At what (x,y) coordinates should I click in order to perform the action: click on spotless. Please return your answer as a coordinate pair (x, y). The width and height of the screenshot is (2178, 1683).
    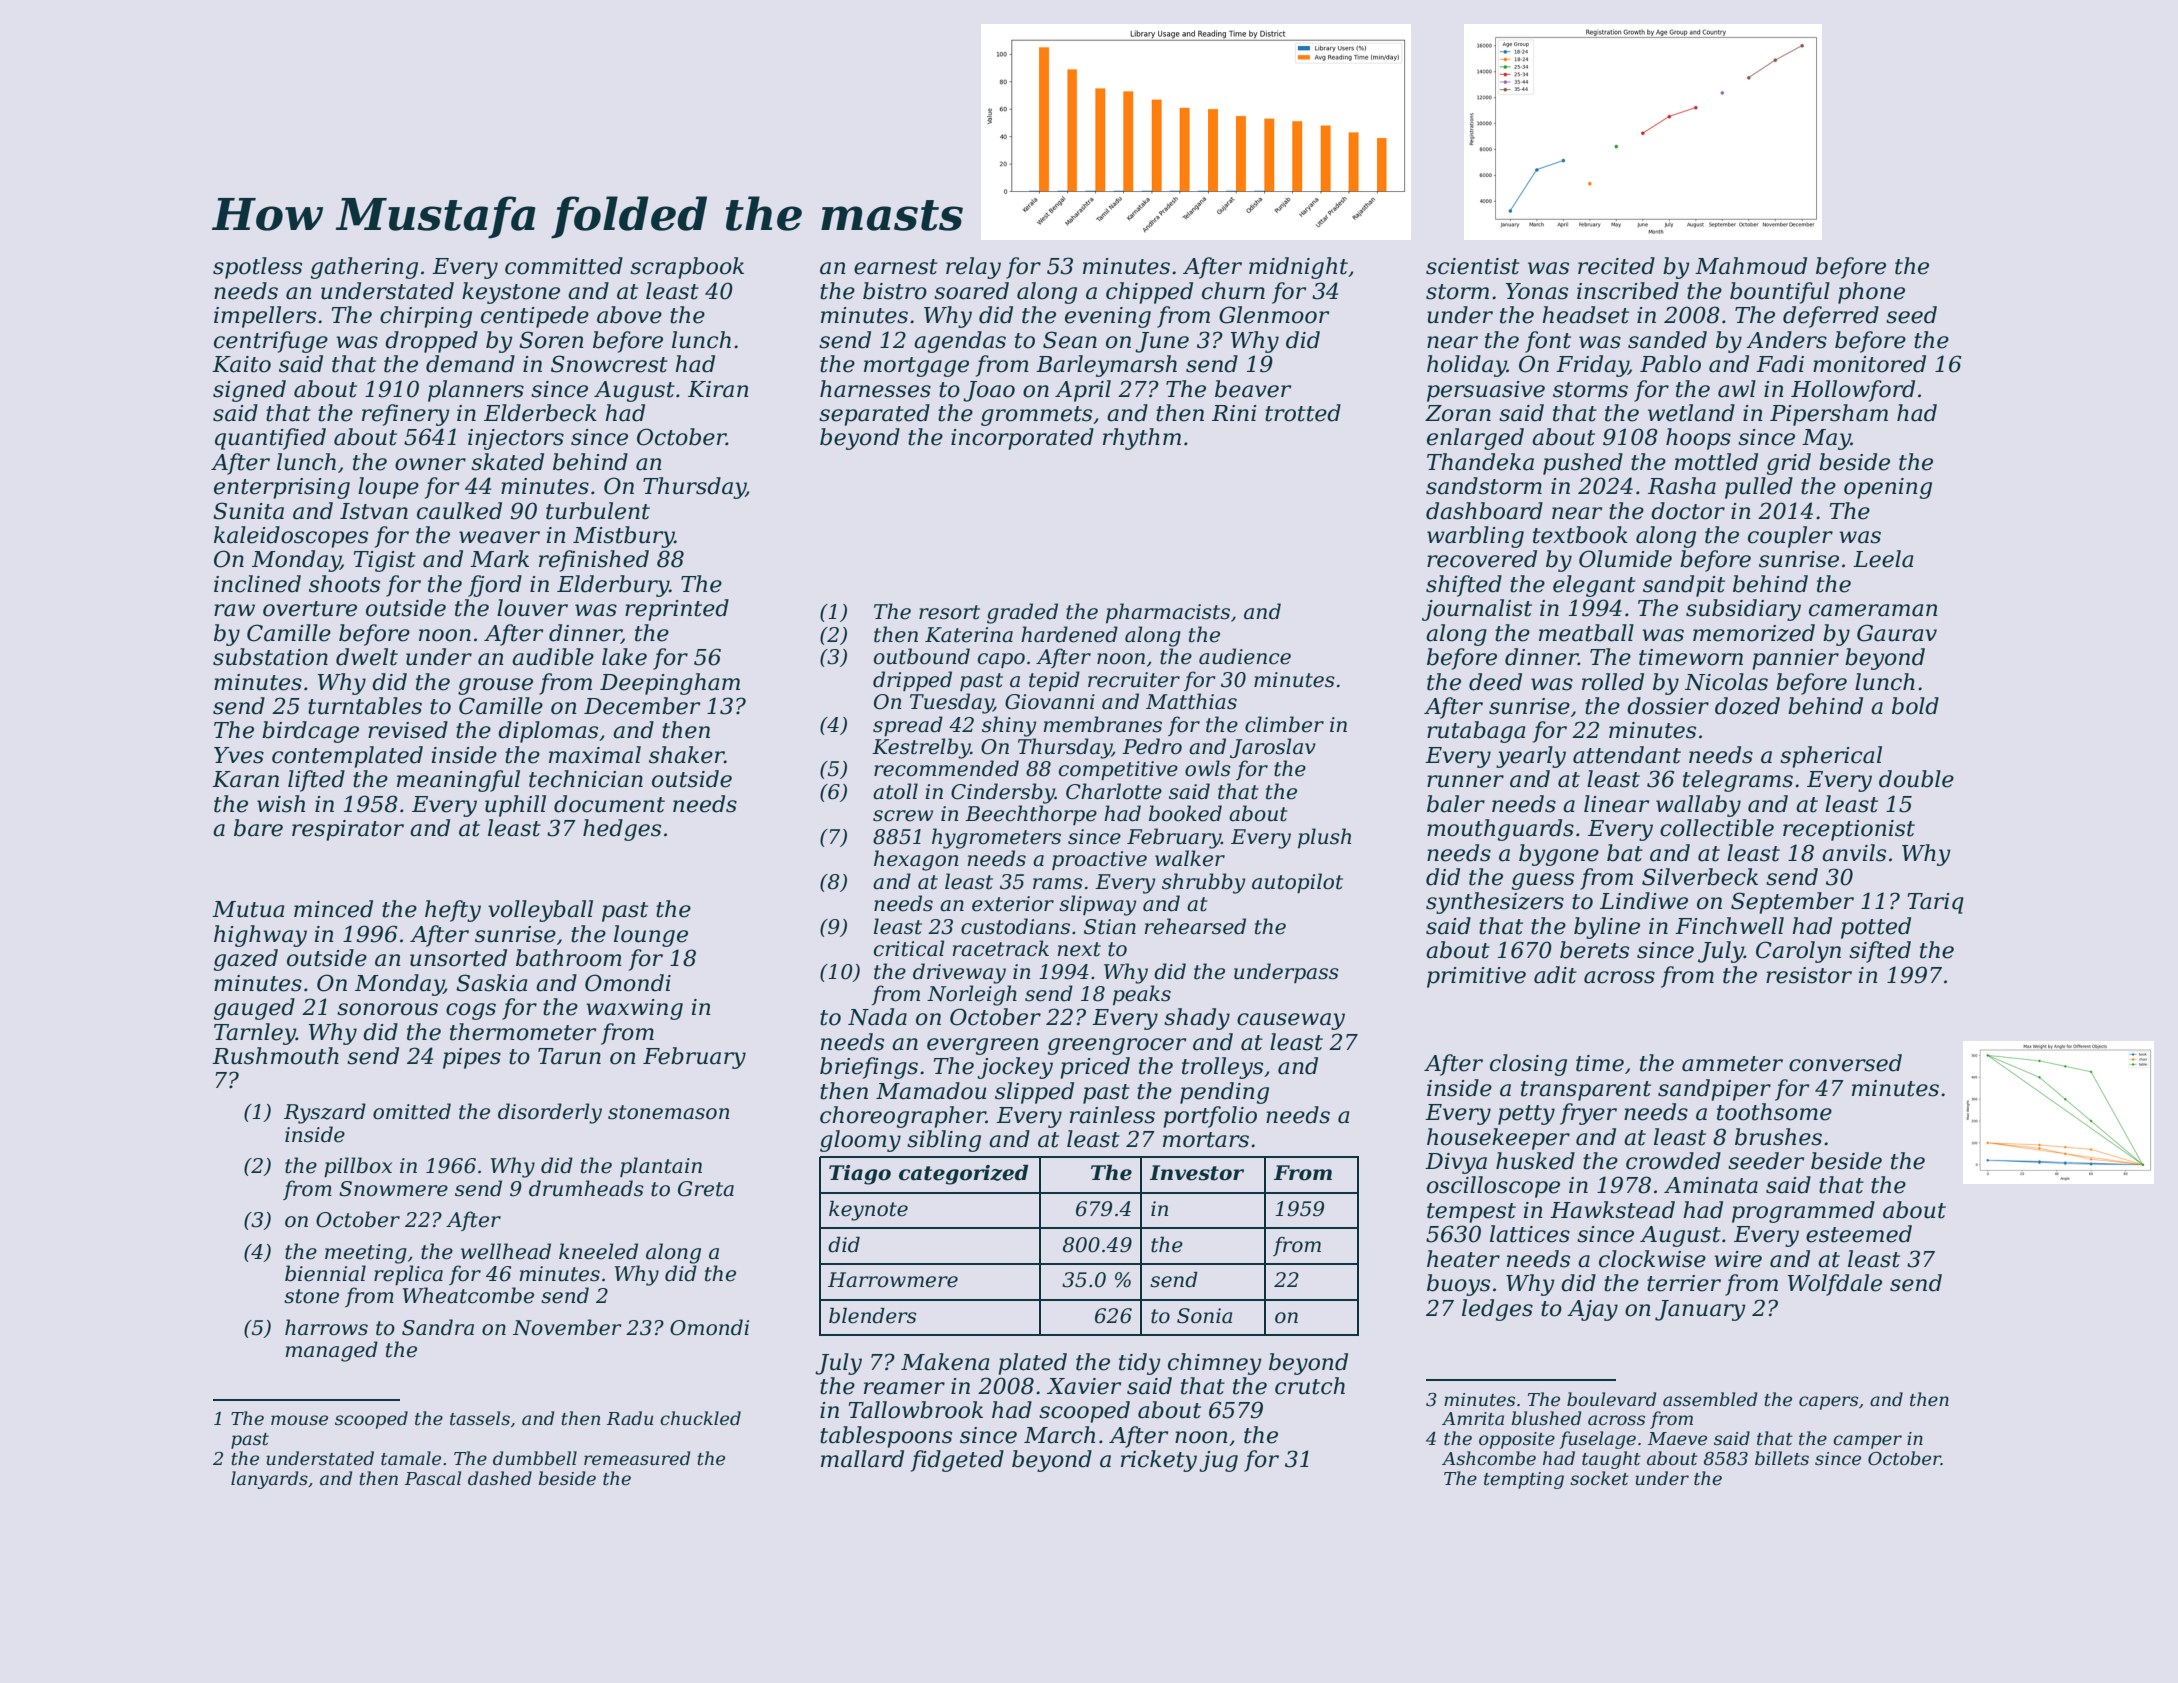
    Looking at the image, I should click on (257, 268).
